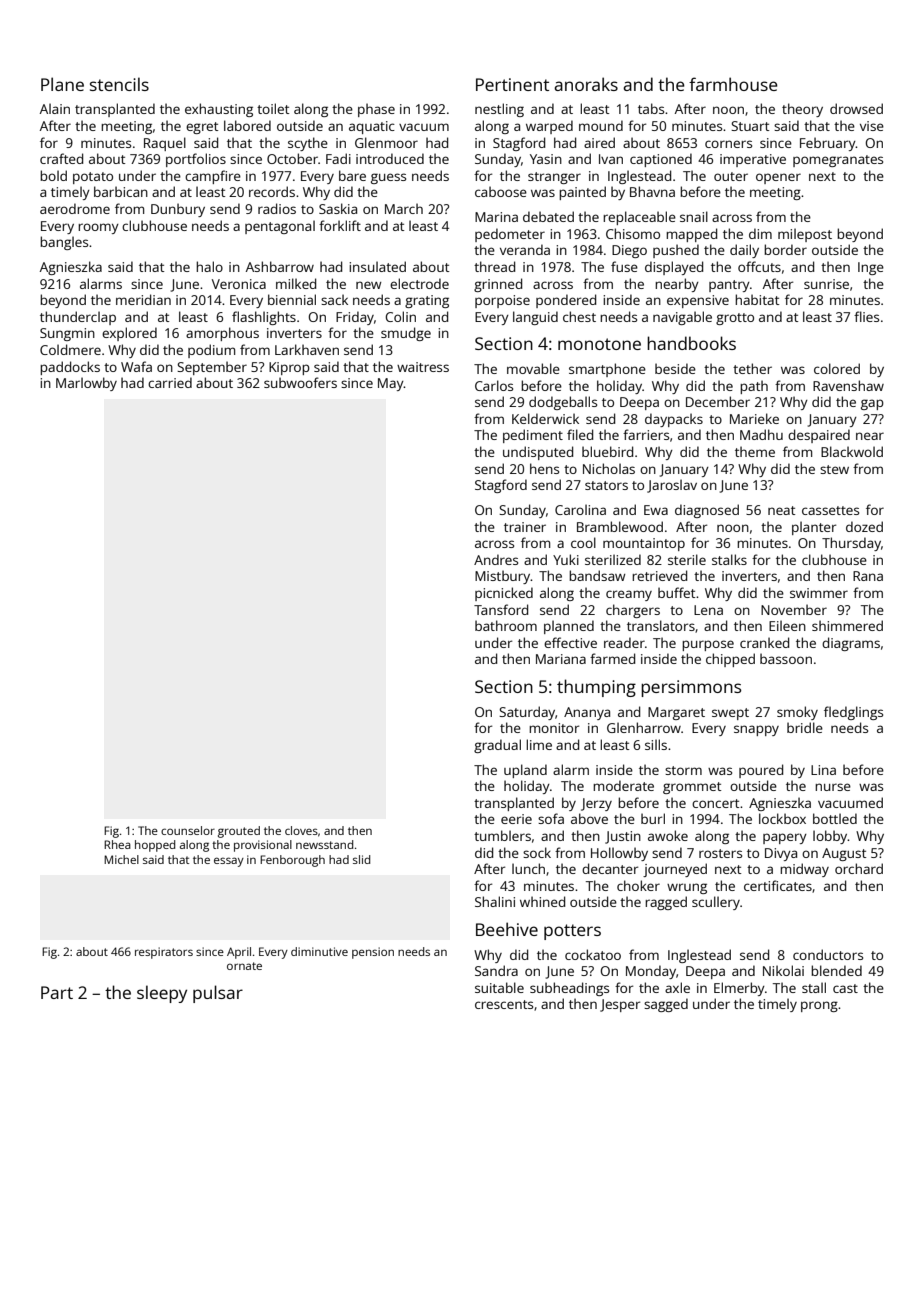 This page has height=1308, width=924. What do you see at coordinates (819, 593) in the page?
I see `swimmer` at bounding box center [819, 593].
